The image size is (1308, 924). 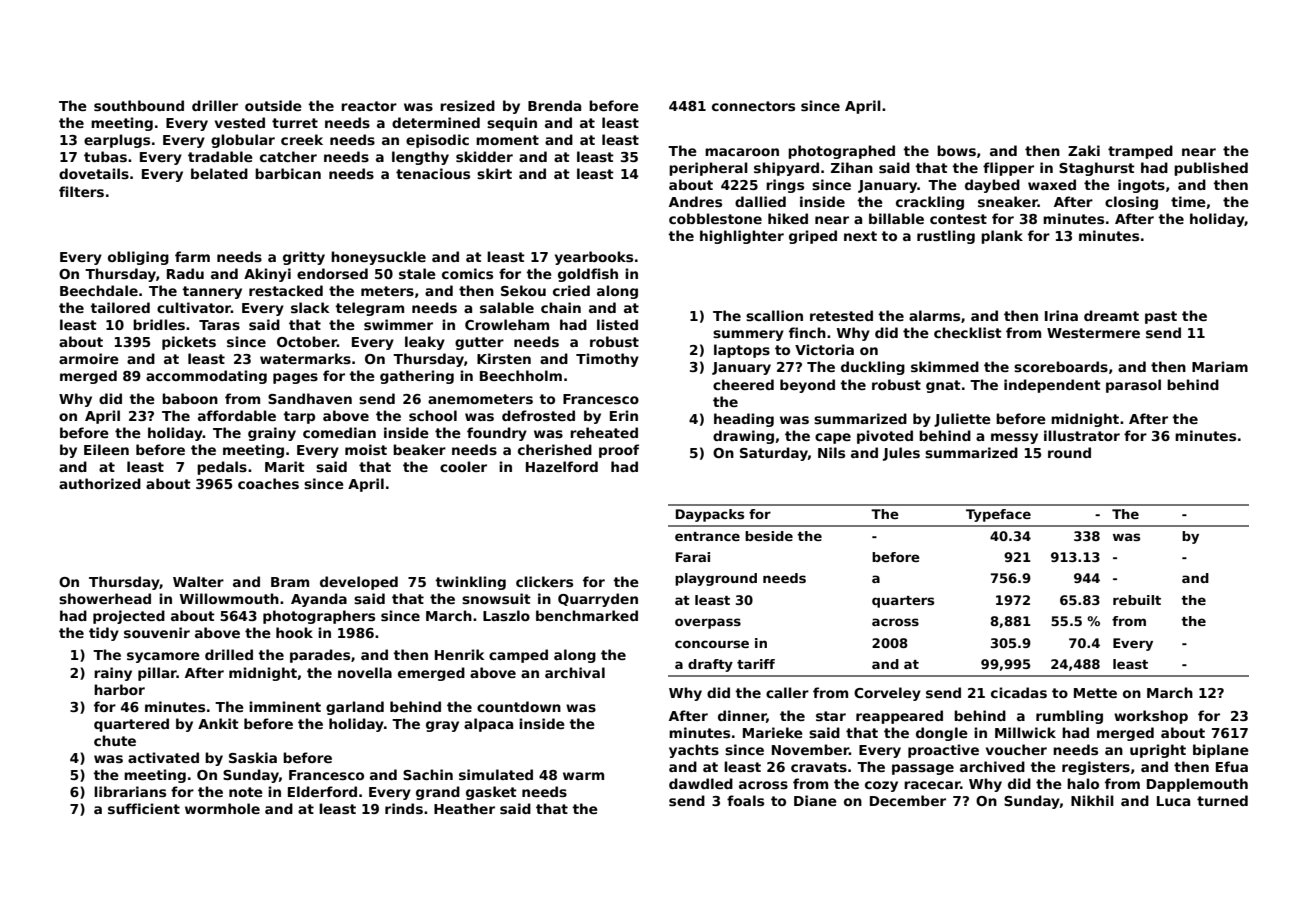 I want to click on armoire, so click(x=89, y=358).
